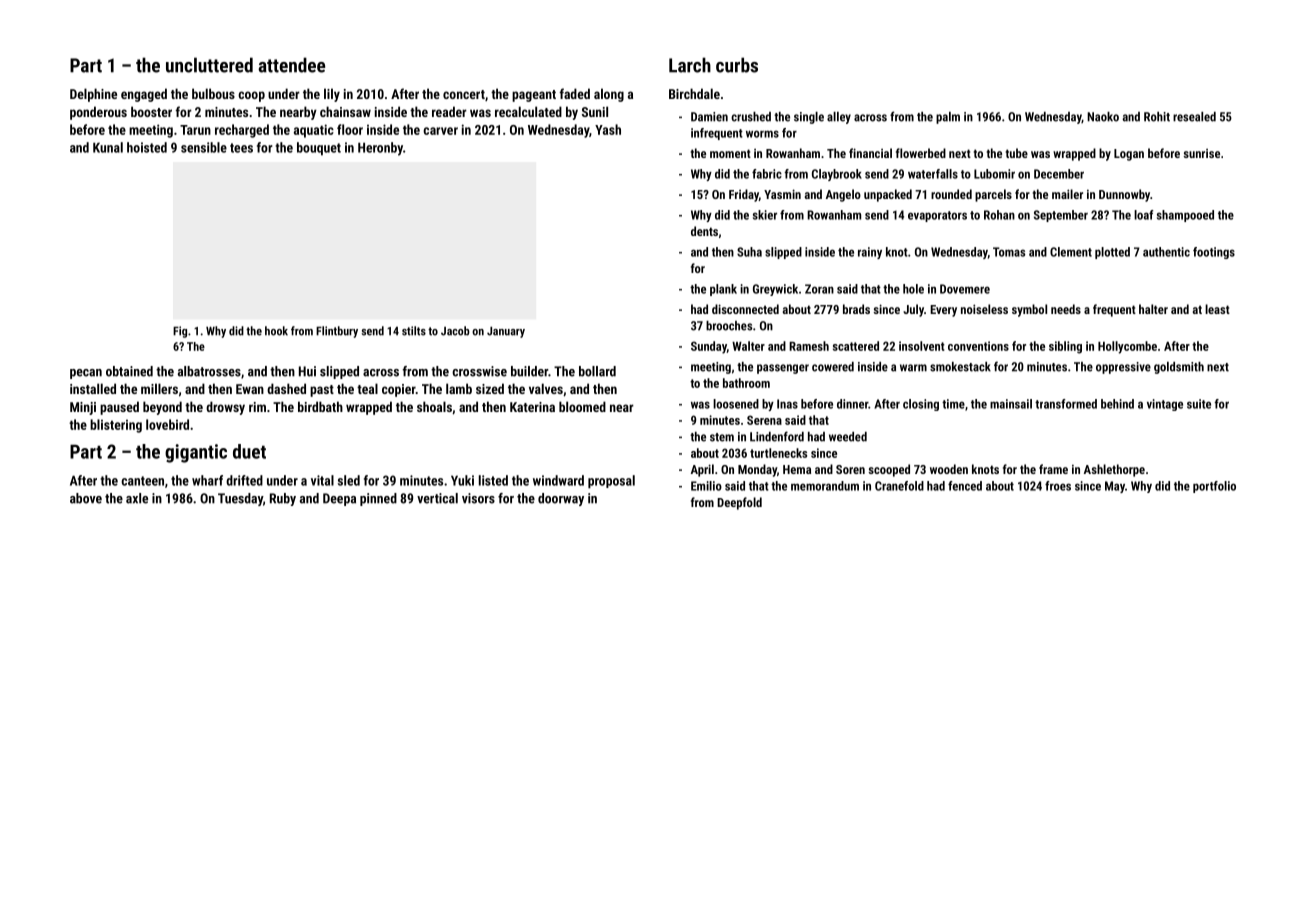 The height and width of the image is (924, 1308). Describe the element at coordinates (704, 231) in the image. I see `dents` at that location.
